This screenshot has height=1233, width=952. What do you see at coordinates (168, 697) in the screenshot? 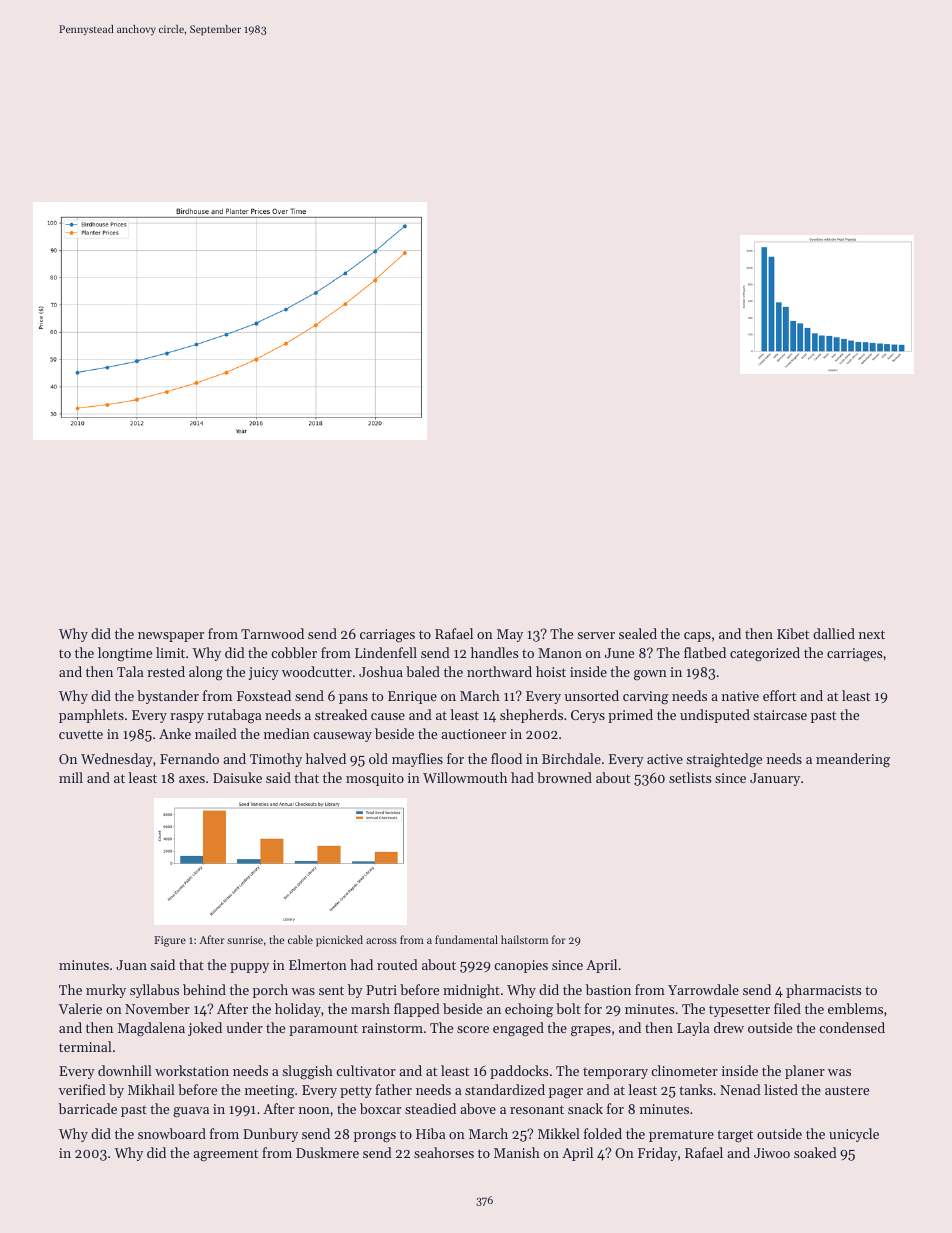
I see `bystander` at bounding box center [168, 697].
